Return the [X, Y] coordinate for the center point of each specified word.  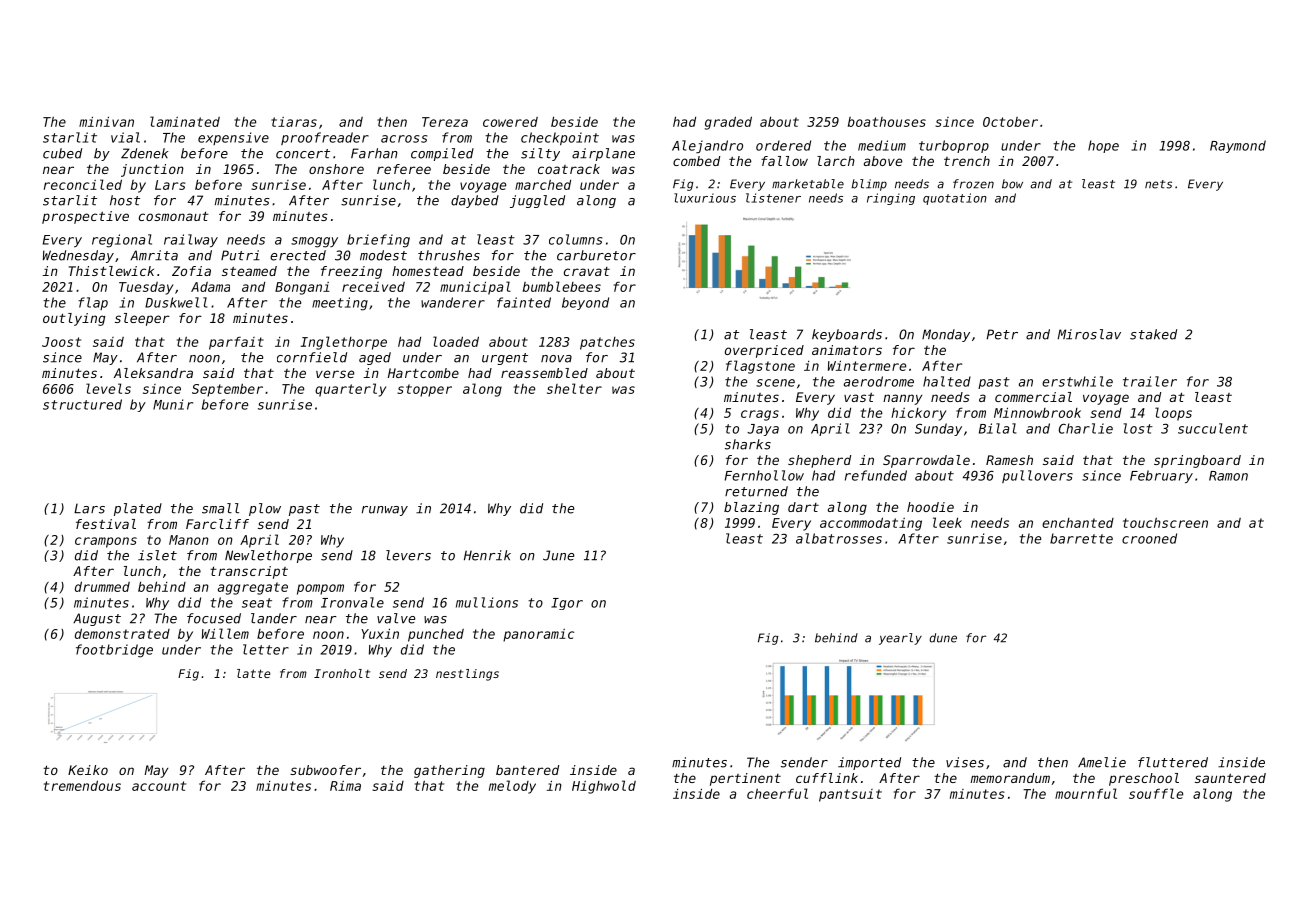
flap [93, 303]
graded [728, 123]
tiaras [294, 122]
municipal [475, 288]
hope [1103, 146]
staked [1153, 334]
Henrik [487, 555]
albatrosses [839, 538]
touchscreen [1165, 523]
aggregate [253, 588]
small [220, 508]
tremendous [82, 785]
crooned [1149, 538]
